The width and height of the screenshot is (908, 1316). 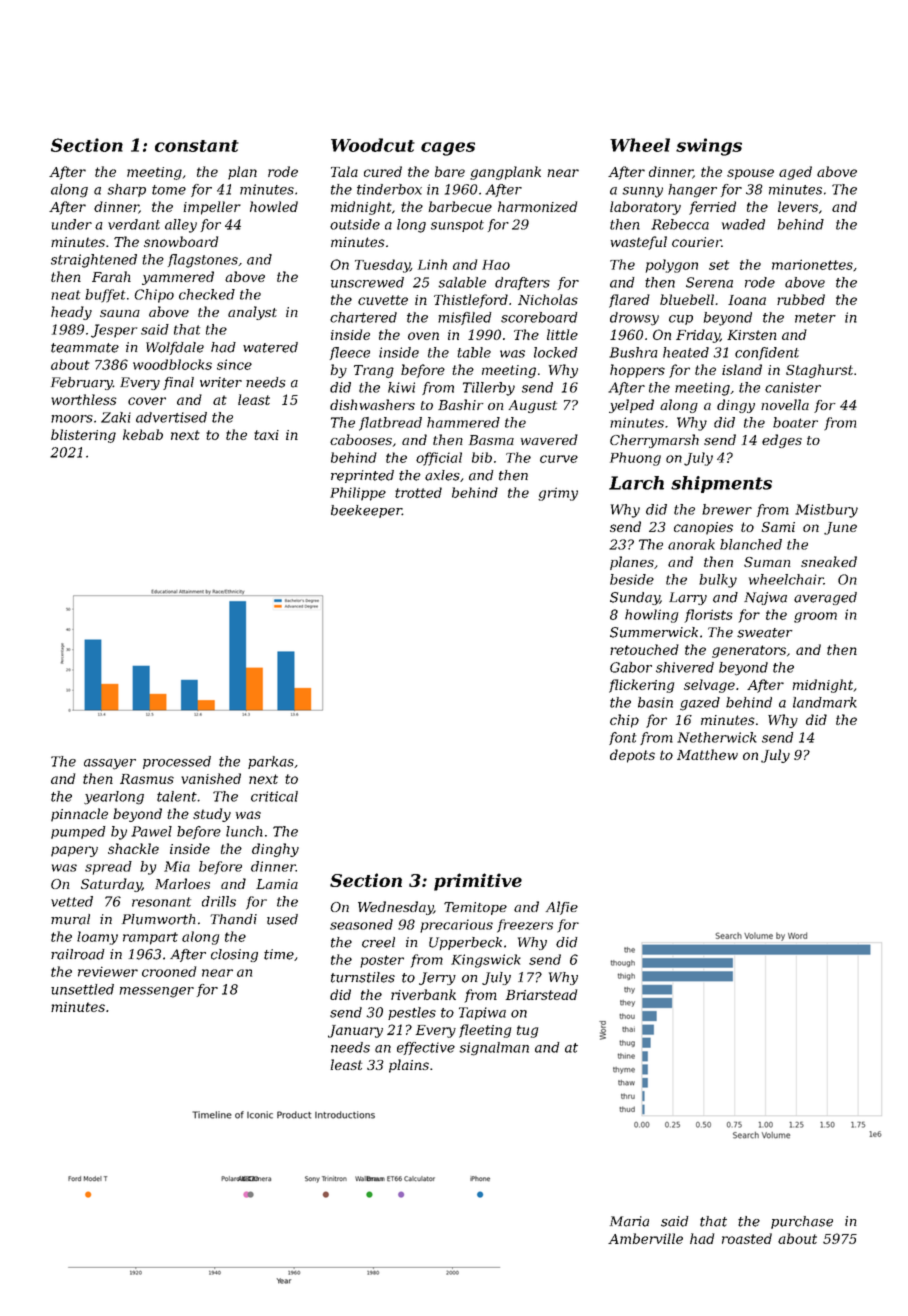 I want to click on swings, so click(x=709, y=147).
